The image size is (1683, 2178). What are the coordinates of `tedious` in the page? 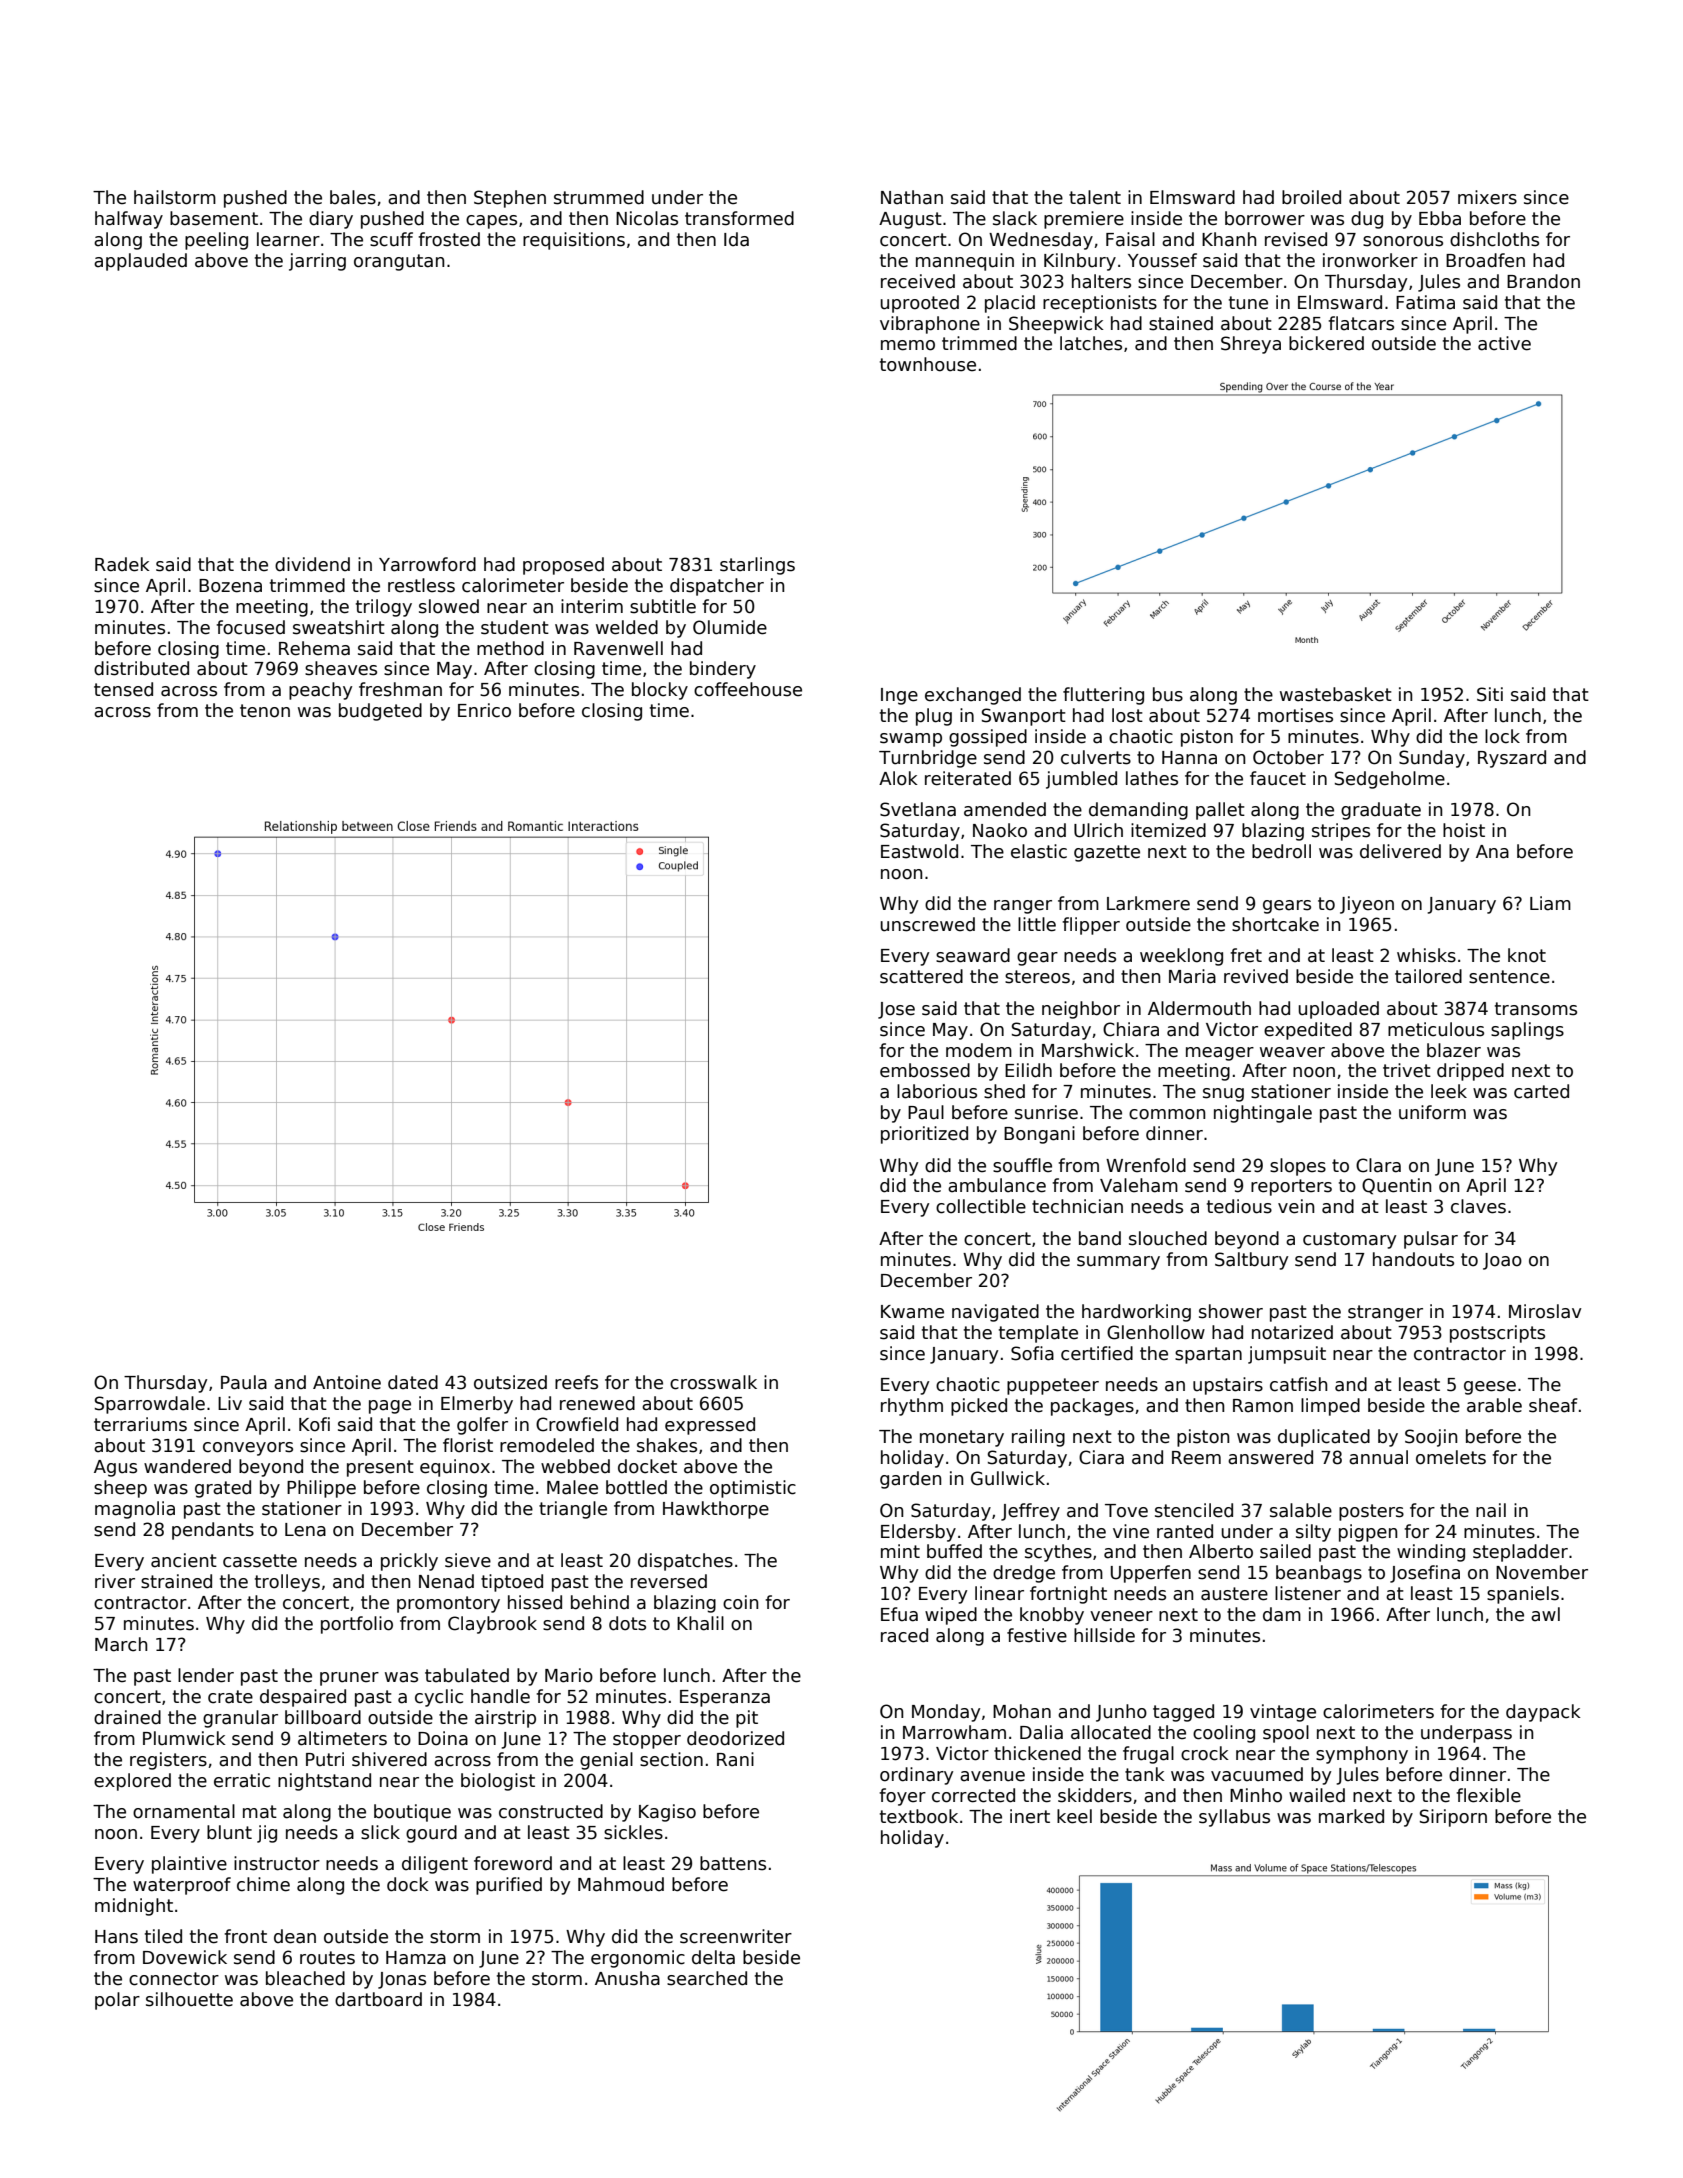 It's located at (1239, 1206).
